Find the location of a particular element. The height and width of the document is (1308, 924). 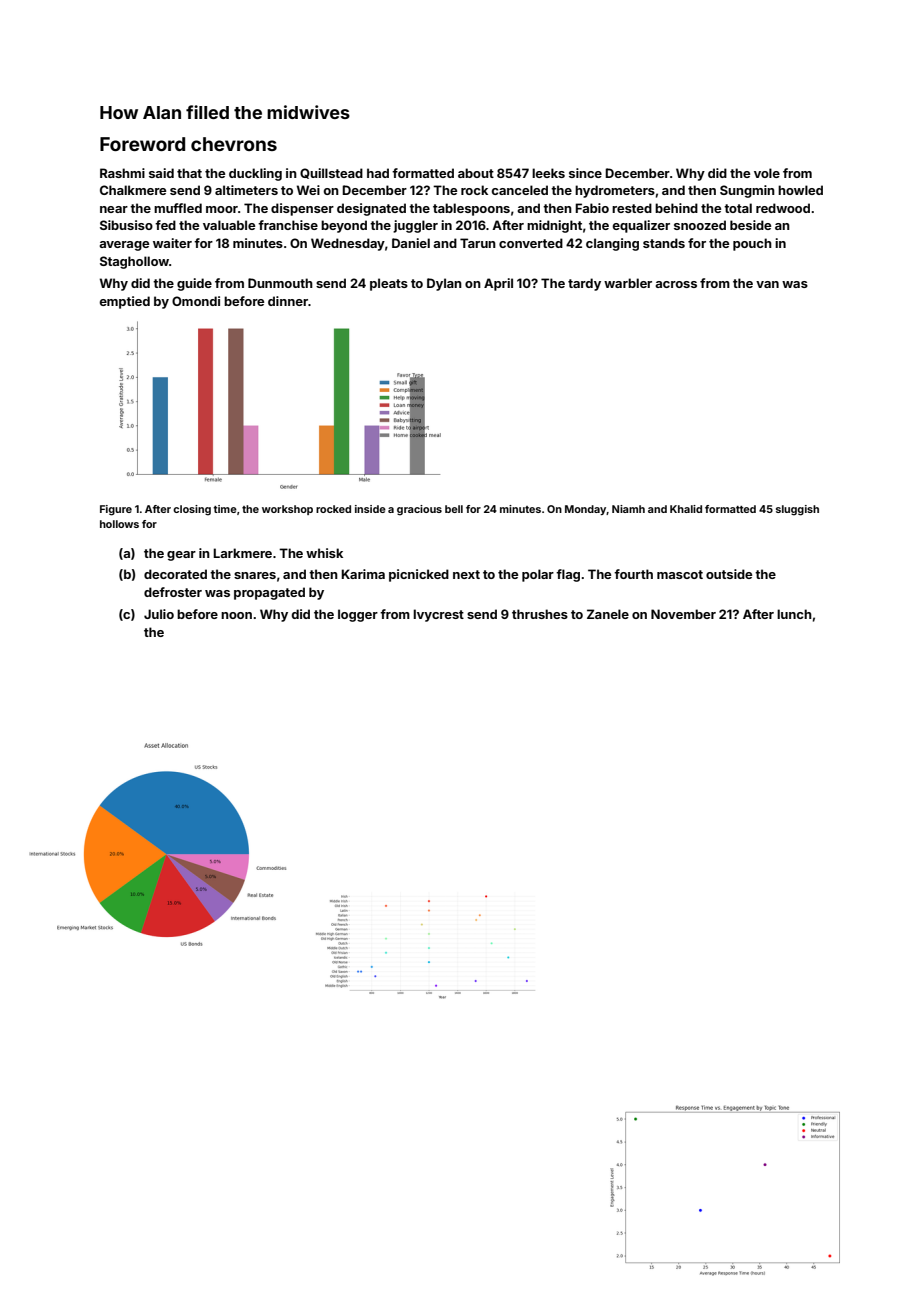

sluggish is located at coordinates (797, 510).
